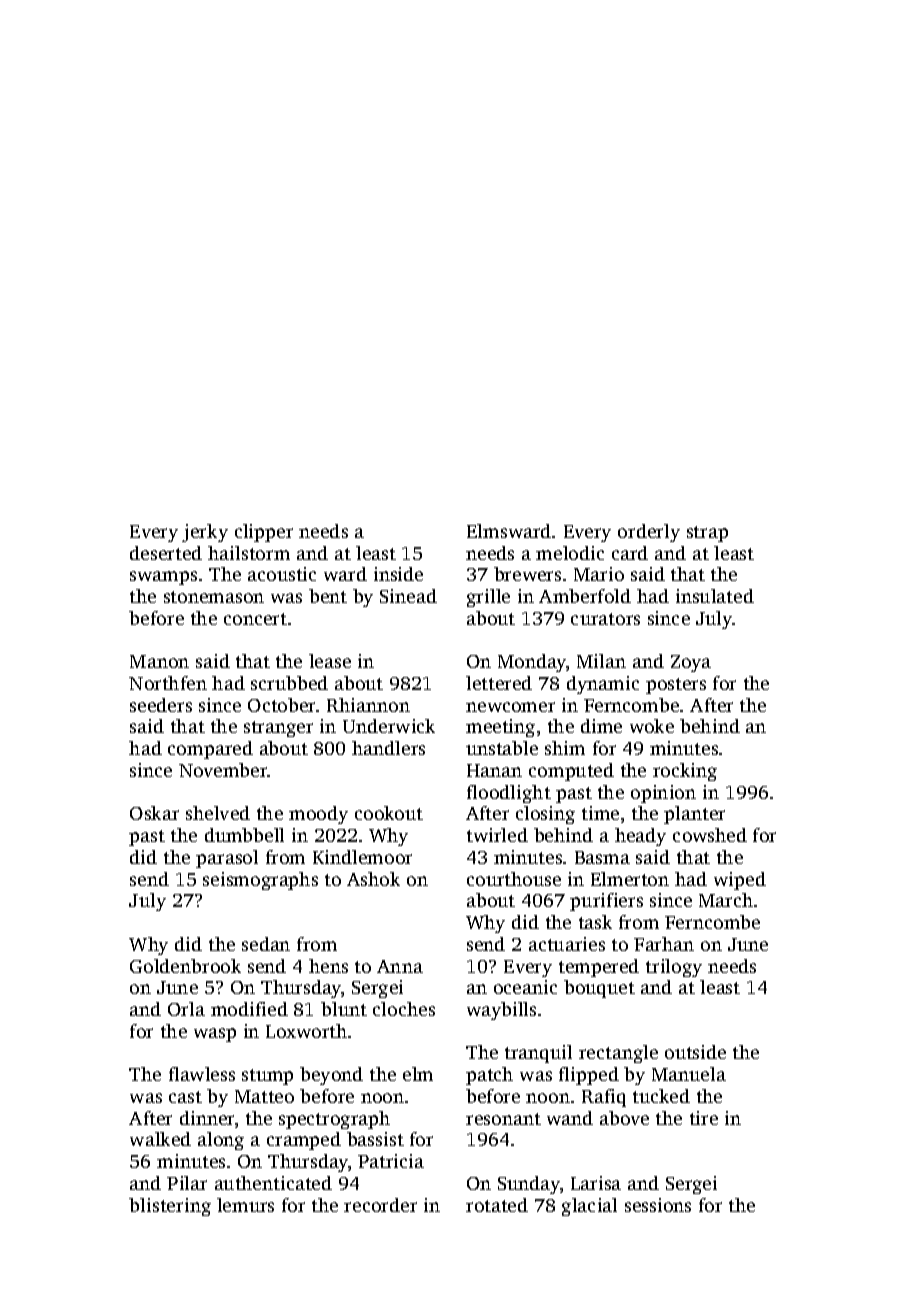 Image resolution: width=908 pixels, height=1316 pixels. Describe the element at coordinates (710, 835) in the page. I see `cowshed` at that location.
